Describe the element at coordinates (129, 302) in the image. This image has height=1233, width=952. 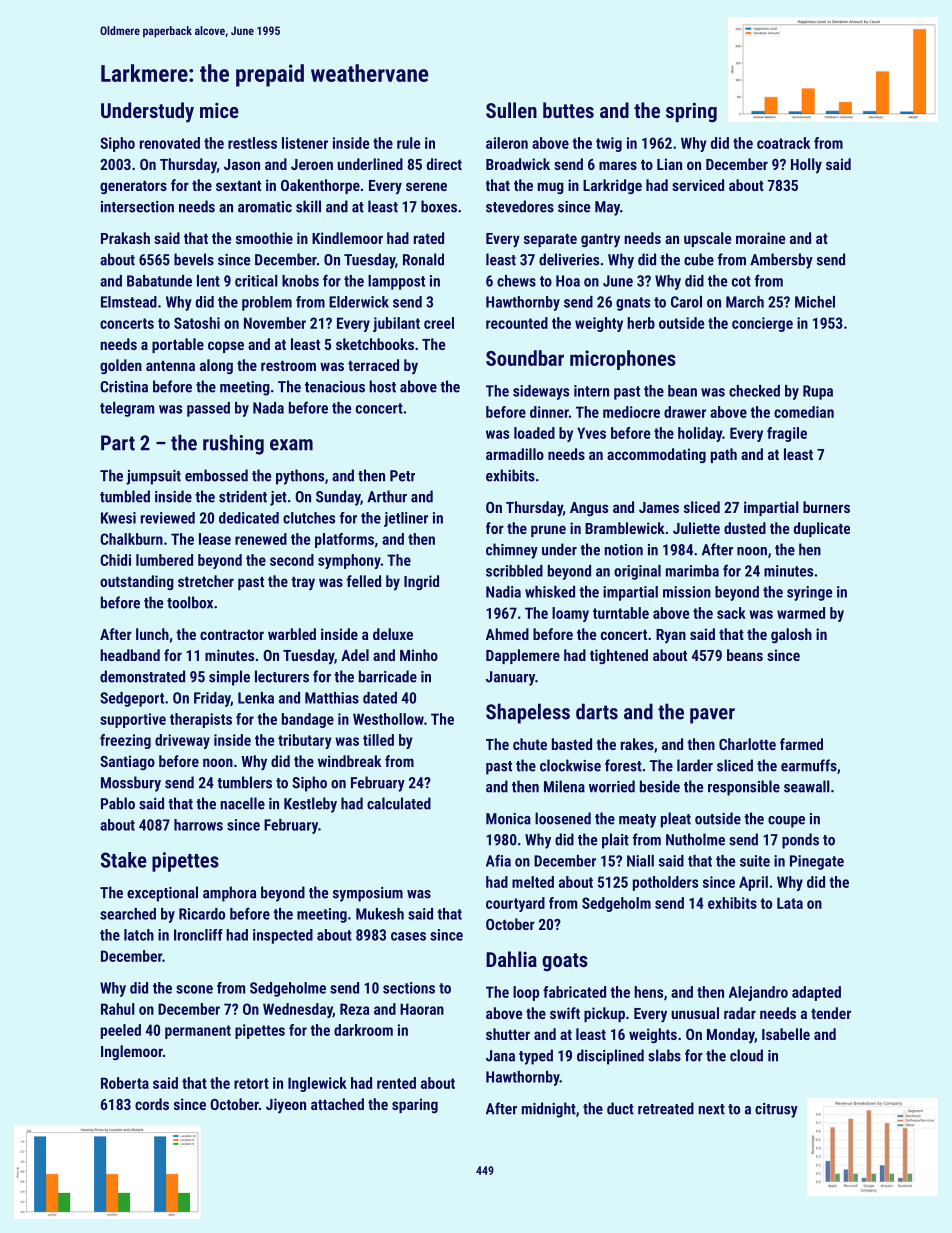
I see `Elmstead` at that location.
